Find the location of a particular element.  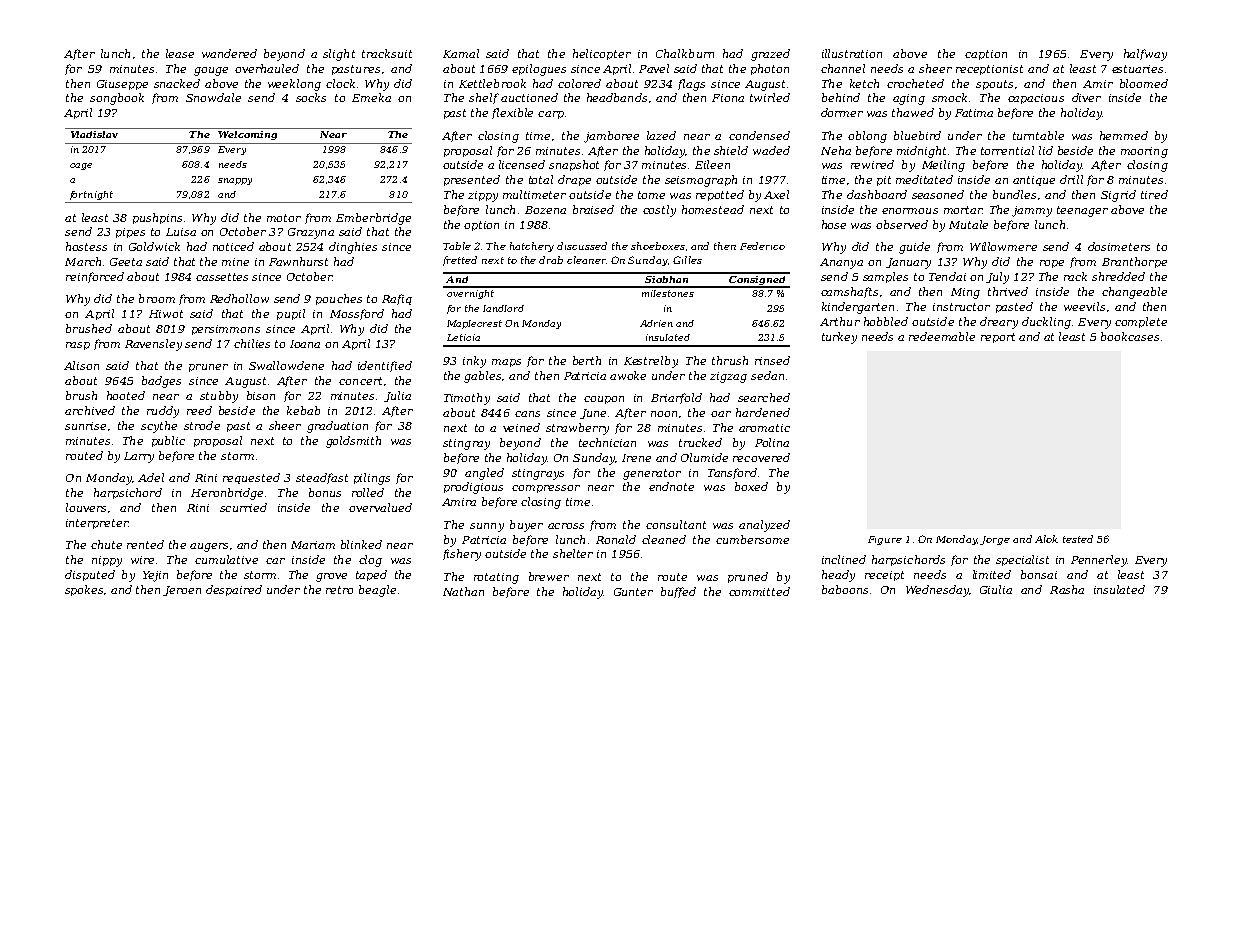

slight is located at coordinates (339, 55).
